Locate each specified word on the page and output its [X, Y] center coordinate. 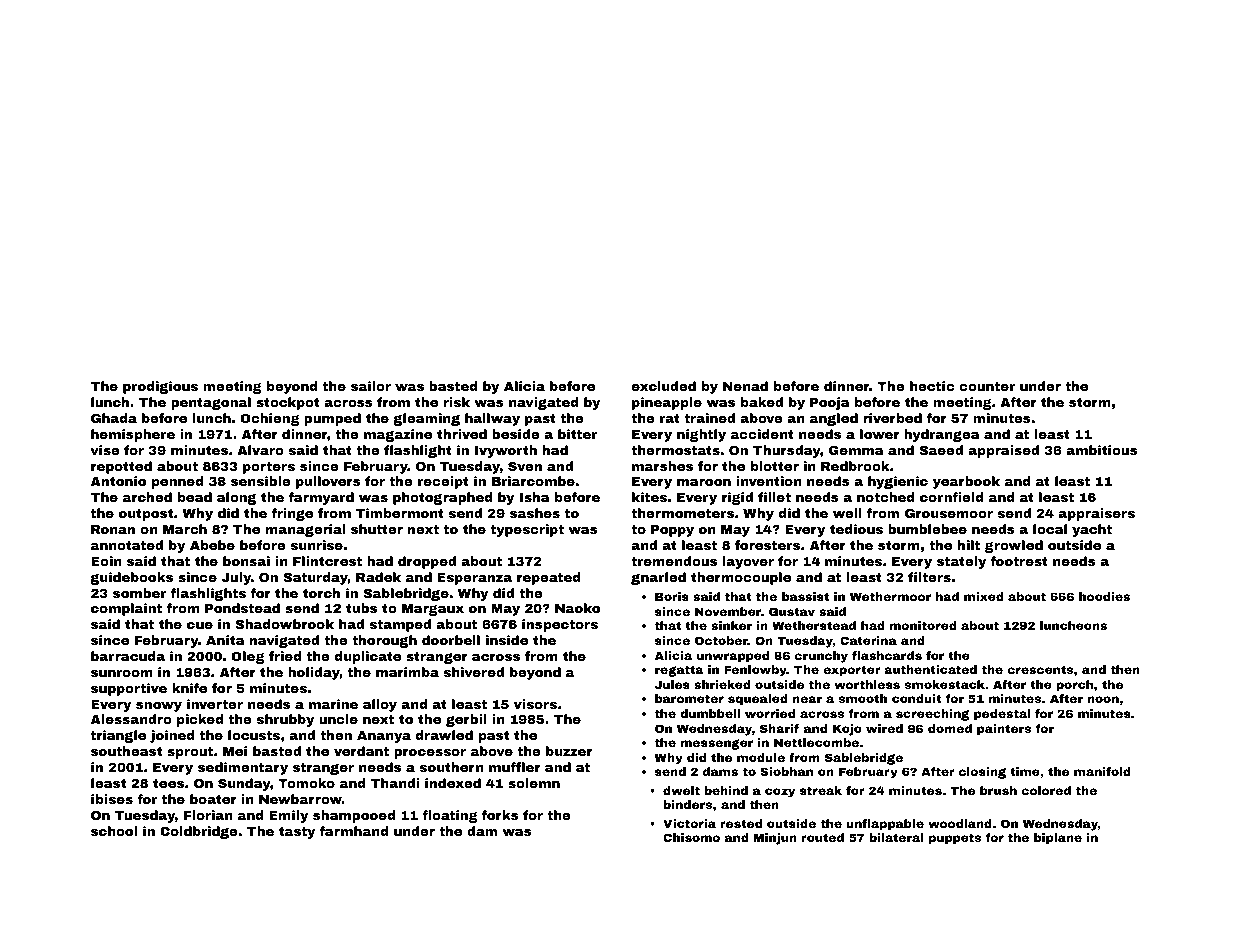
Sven [525, 466]
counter [987, 386]
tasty [297, 833]
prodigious [160, 387]
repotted [121, 467]
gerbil [466, 720]
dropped [427, 562]
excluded [664, 386]
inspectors [560, 625]
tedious [856, 529]
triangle [118, 736]
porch [1074, 686]
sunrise [317, 545]
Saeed [941, 450]
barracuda [128, 656]
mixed [984, 596]
